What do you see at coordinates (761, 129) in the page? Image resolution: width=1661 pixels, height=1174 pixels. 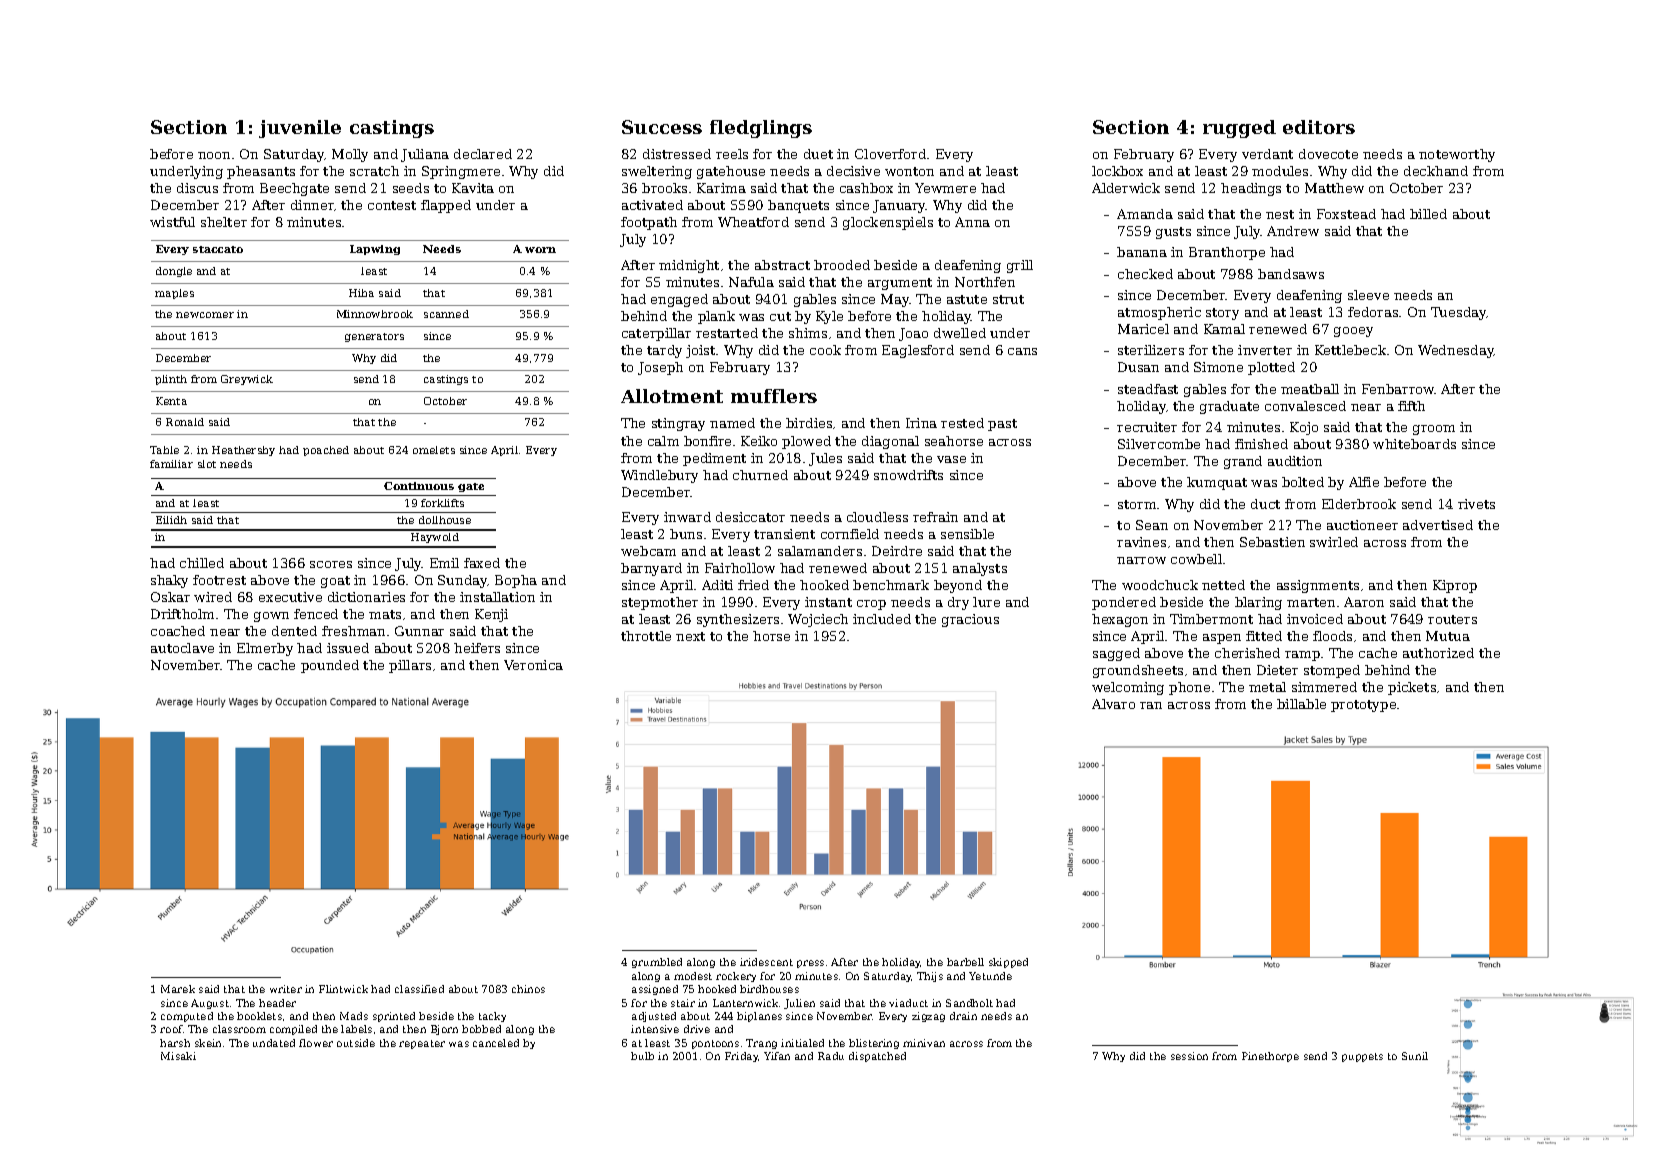 I see `fledglings` at bounding box center [761, 129].
